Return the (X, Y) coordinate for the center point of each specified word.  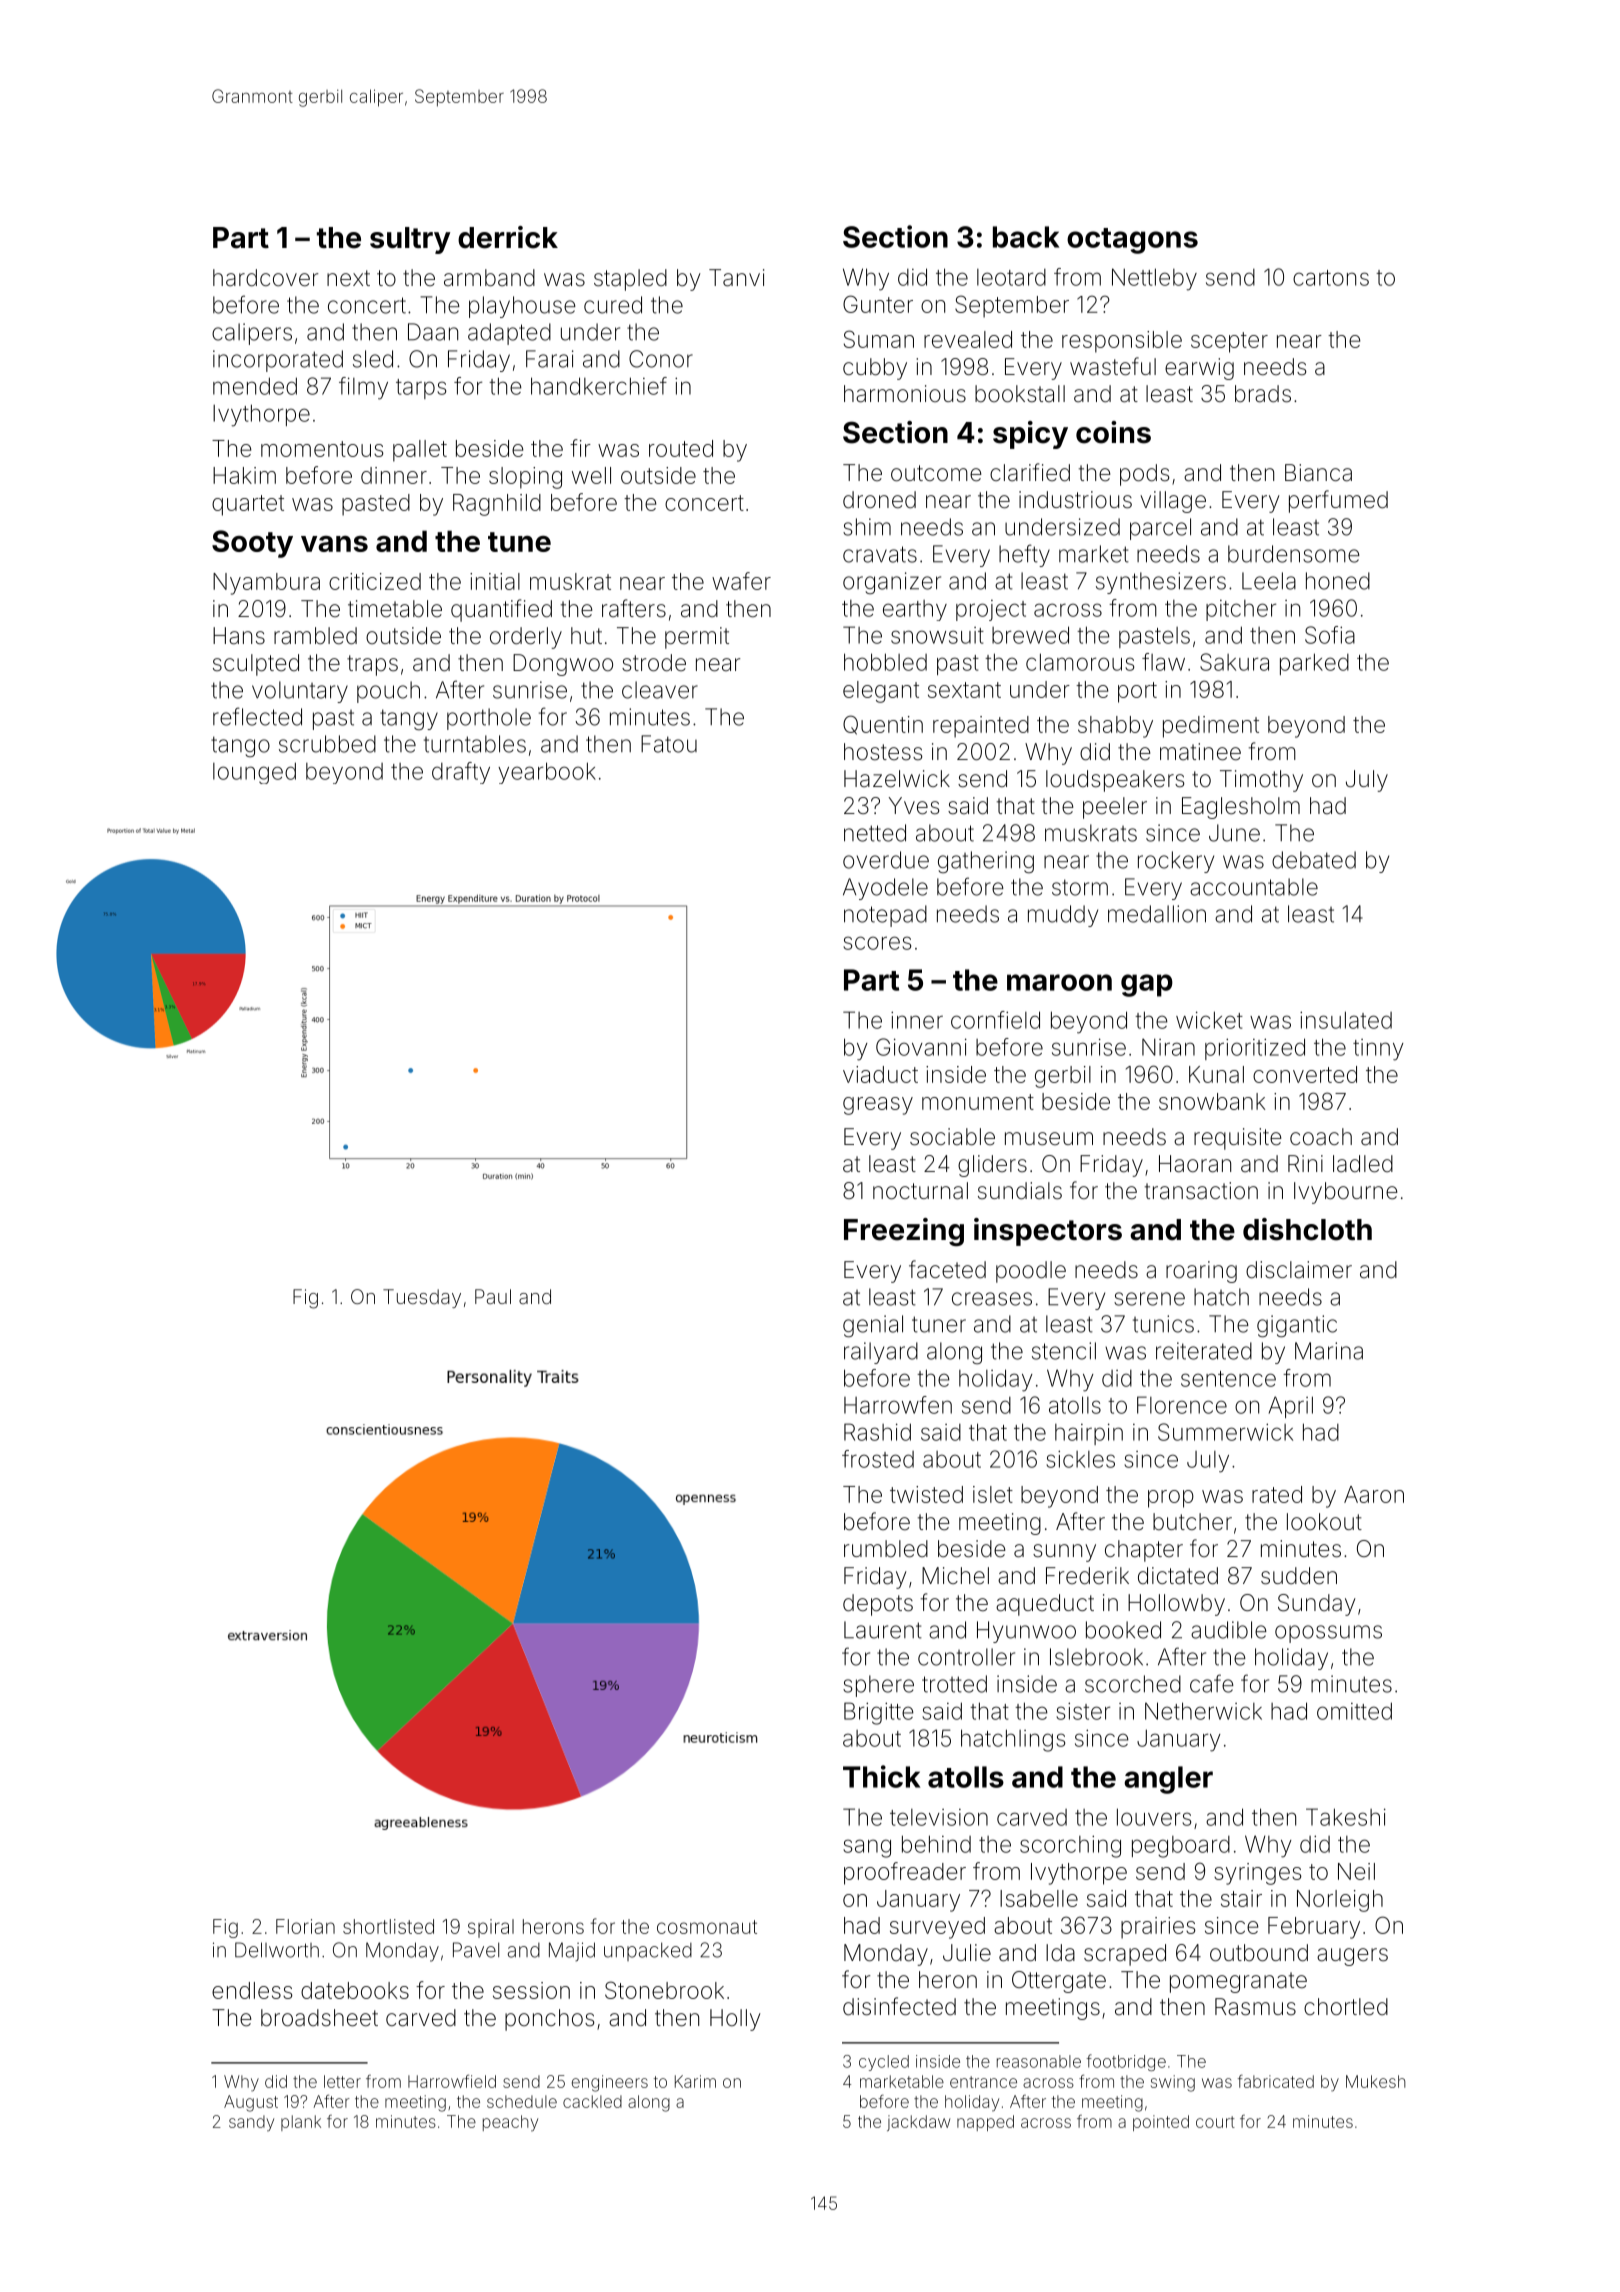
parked (1314, 664)
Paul (493, 1296)
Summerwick (1225, 1432)
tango (240, 746)
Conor (661, 359)
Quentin (883, 725)
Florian (305, 1926)
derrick (508, 237)
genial (873, 1326)
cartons (1331, 278)
